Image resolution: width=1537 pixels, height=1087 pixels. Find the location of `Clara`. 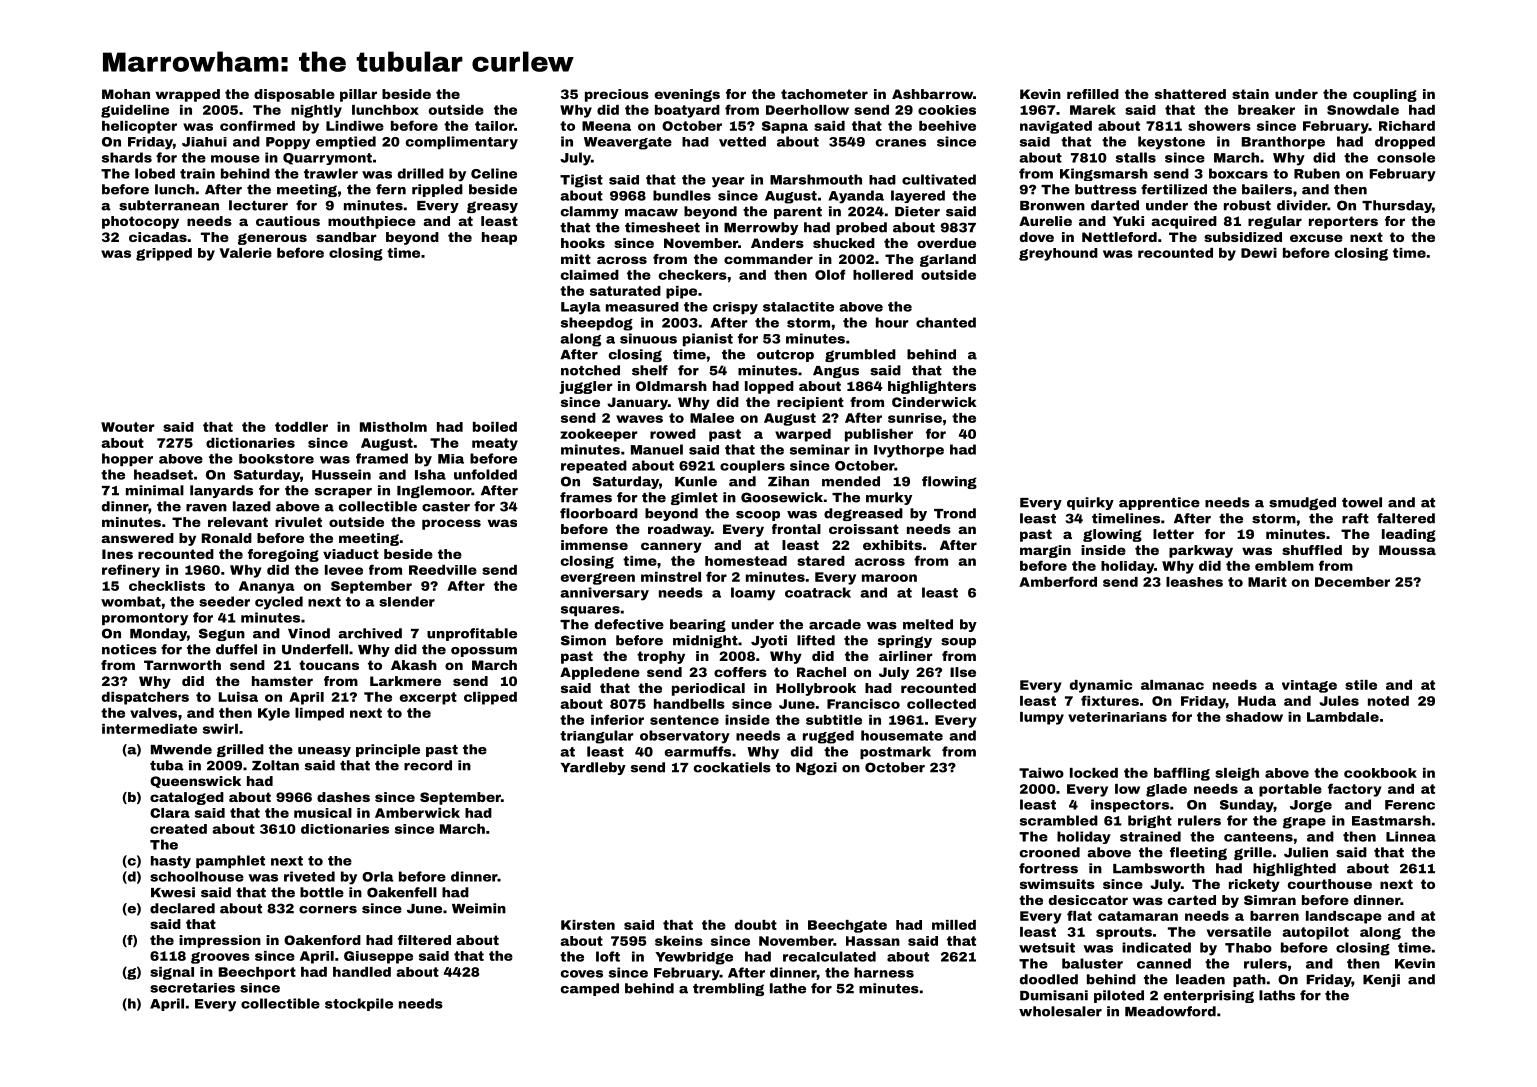

Clara is located at coordinates (170, 813).
